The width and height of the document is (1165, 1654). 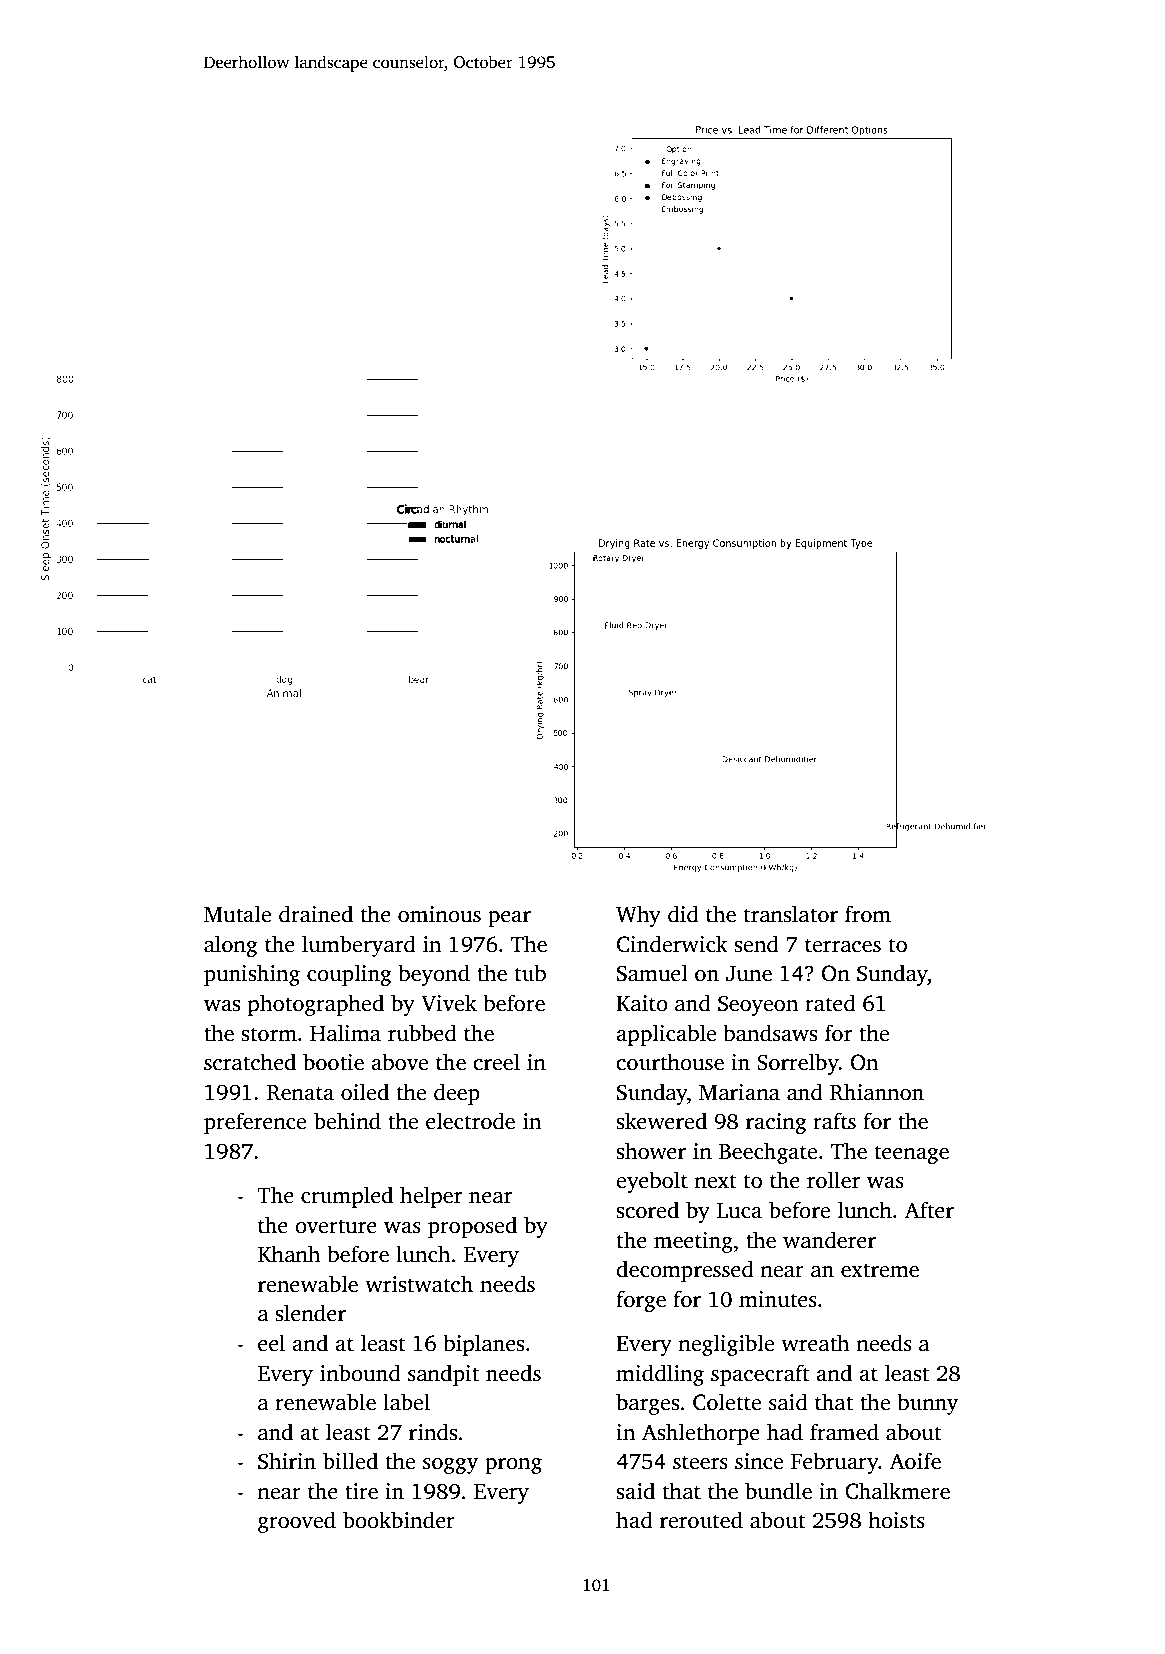 I want to click on Why, so click(x=638, y=916).
